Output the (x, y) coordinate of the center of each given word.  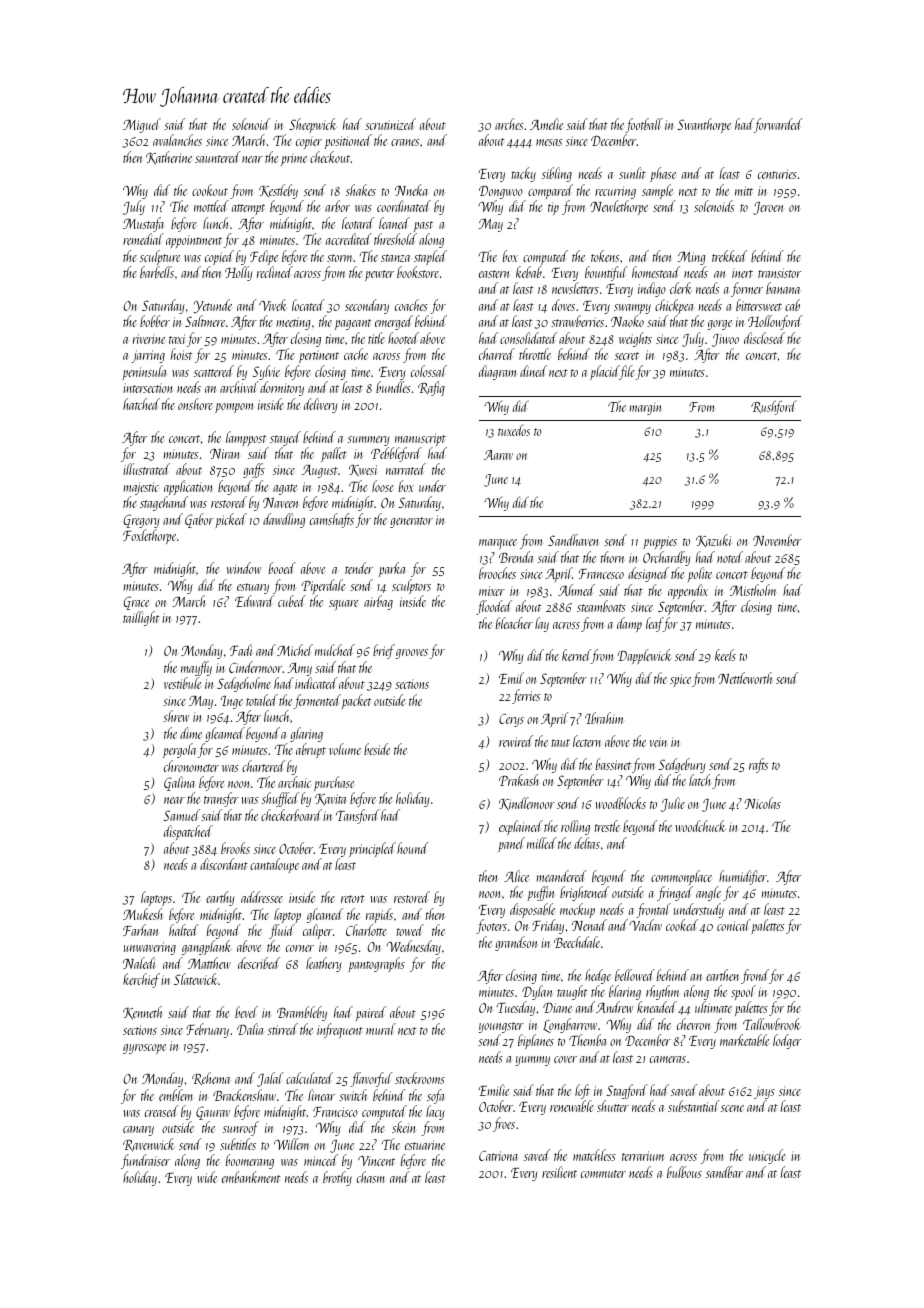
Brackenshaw (244, 1095)
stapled (430, 257)
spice (680, 680)
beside (377, 749)
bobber (155, 321)
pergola (180, 750)
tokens (605, 256)
